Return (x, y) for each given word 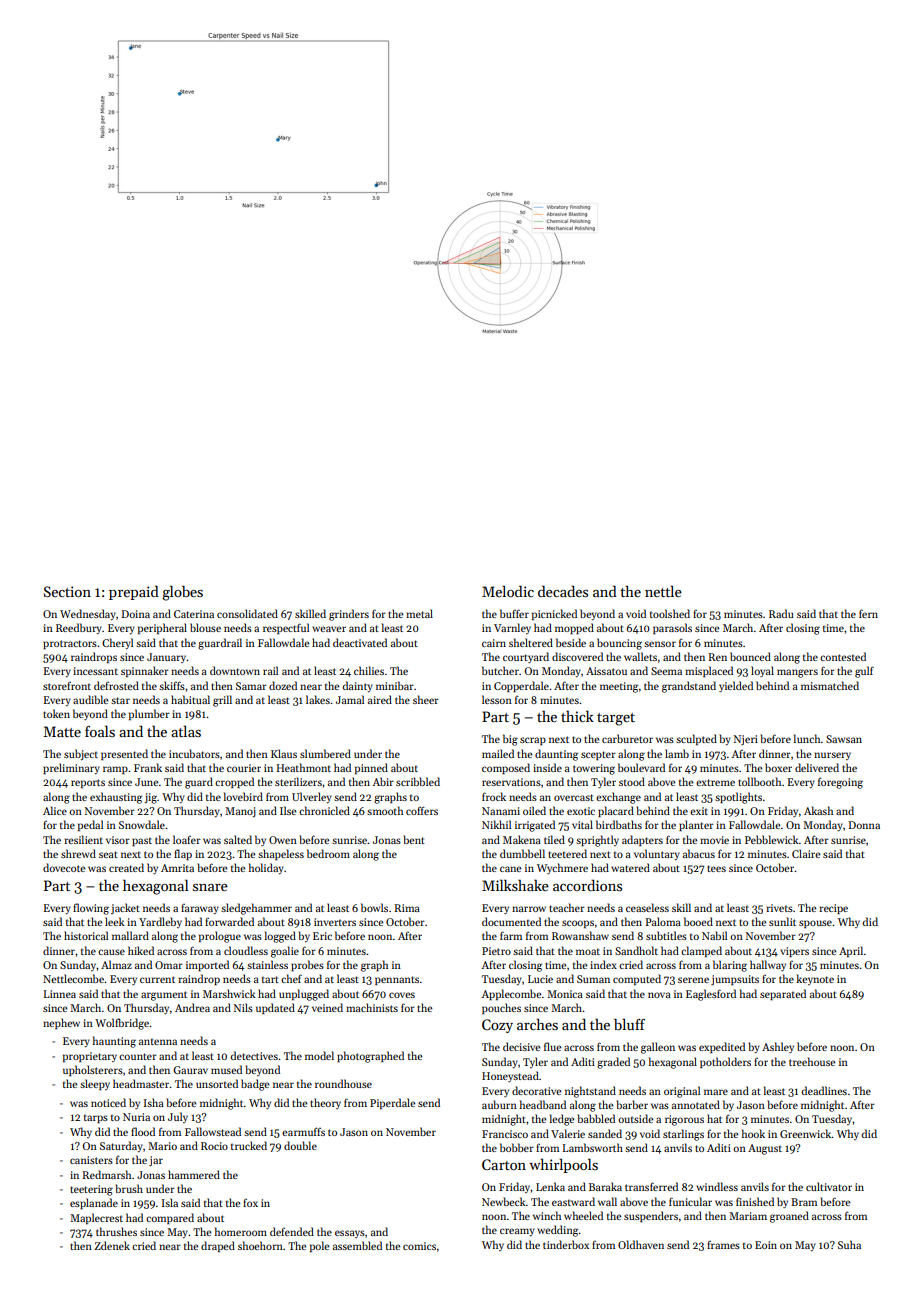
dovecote (64, 867)
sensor (660, 644)
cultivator (829, 1186)
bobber (517, 1147)
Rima (407, 908)
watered (630, 867)
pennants (397, 980)
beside (571, 642)
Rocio (214, 1146)
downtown (235, 670)
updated (275, 1008)
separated (783, 994)
